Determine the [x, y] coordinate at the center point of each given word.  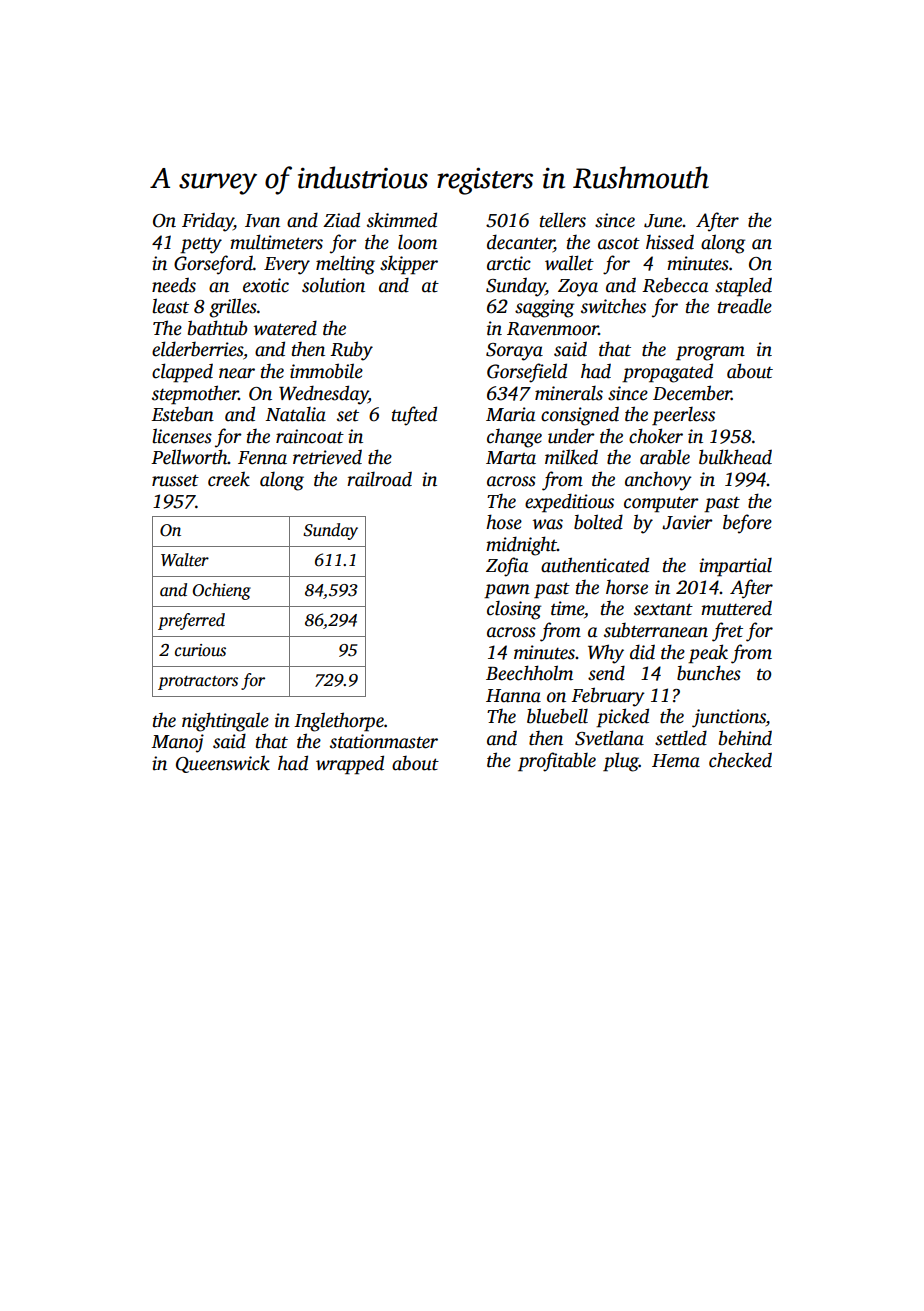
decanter [520, 242]
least [170, 306]
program [710, 353]
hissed [670, 242]
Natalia [295, 414]
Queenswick [223, 764]
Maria [510, 414]
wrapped [350, 765]
